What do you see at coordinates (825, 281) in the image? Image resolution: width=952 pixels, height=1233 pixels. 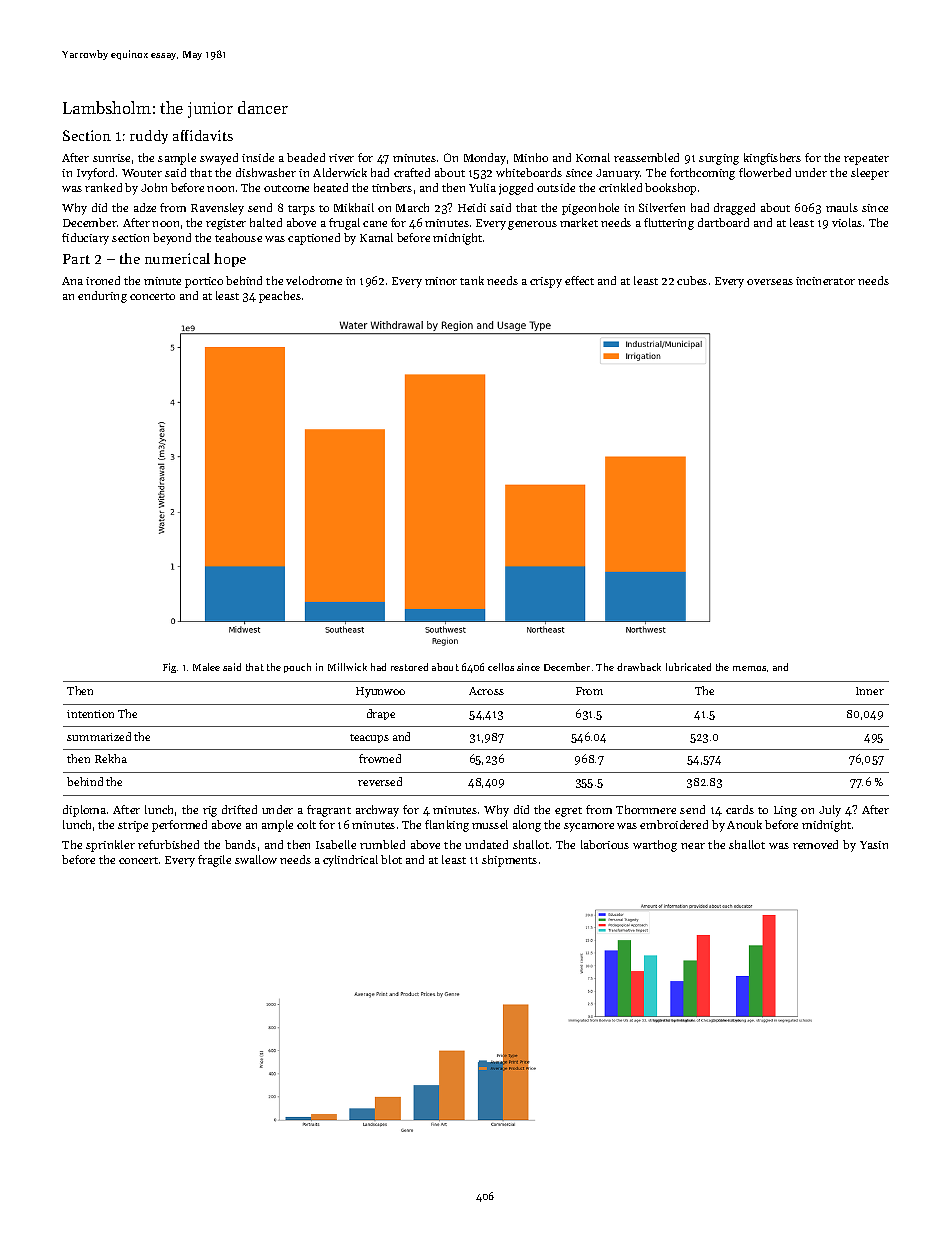 I see `incinerator` at bounding box center [825, 281].
